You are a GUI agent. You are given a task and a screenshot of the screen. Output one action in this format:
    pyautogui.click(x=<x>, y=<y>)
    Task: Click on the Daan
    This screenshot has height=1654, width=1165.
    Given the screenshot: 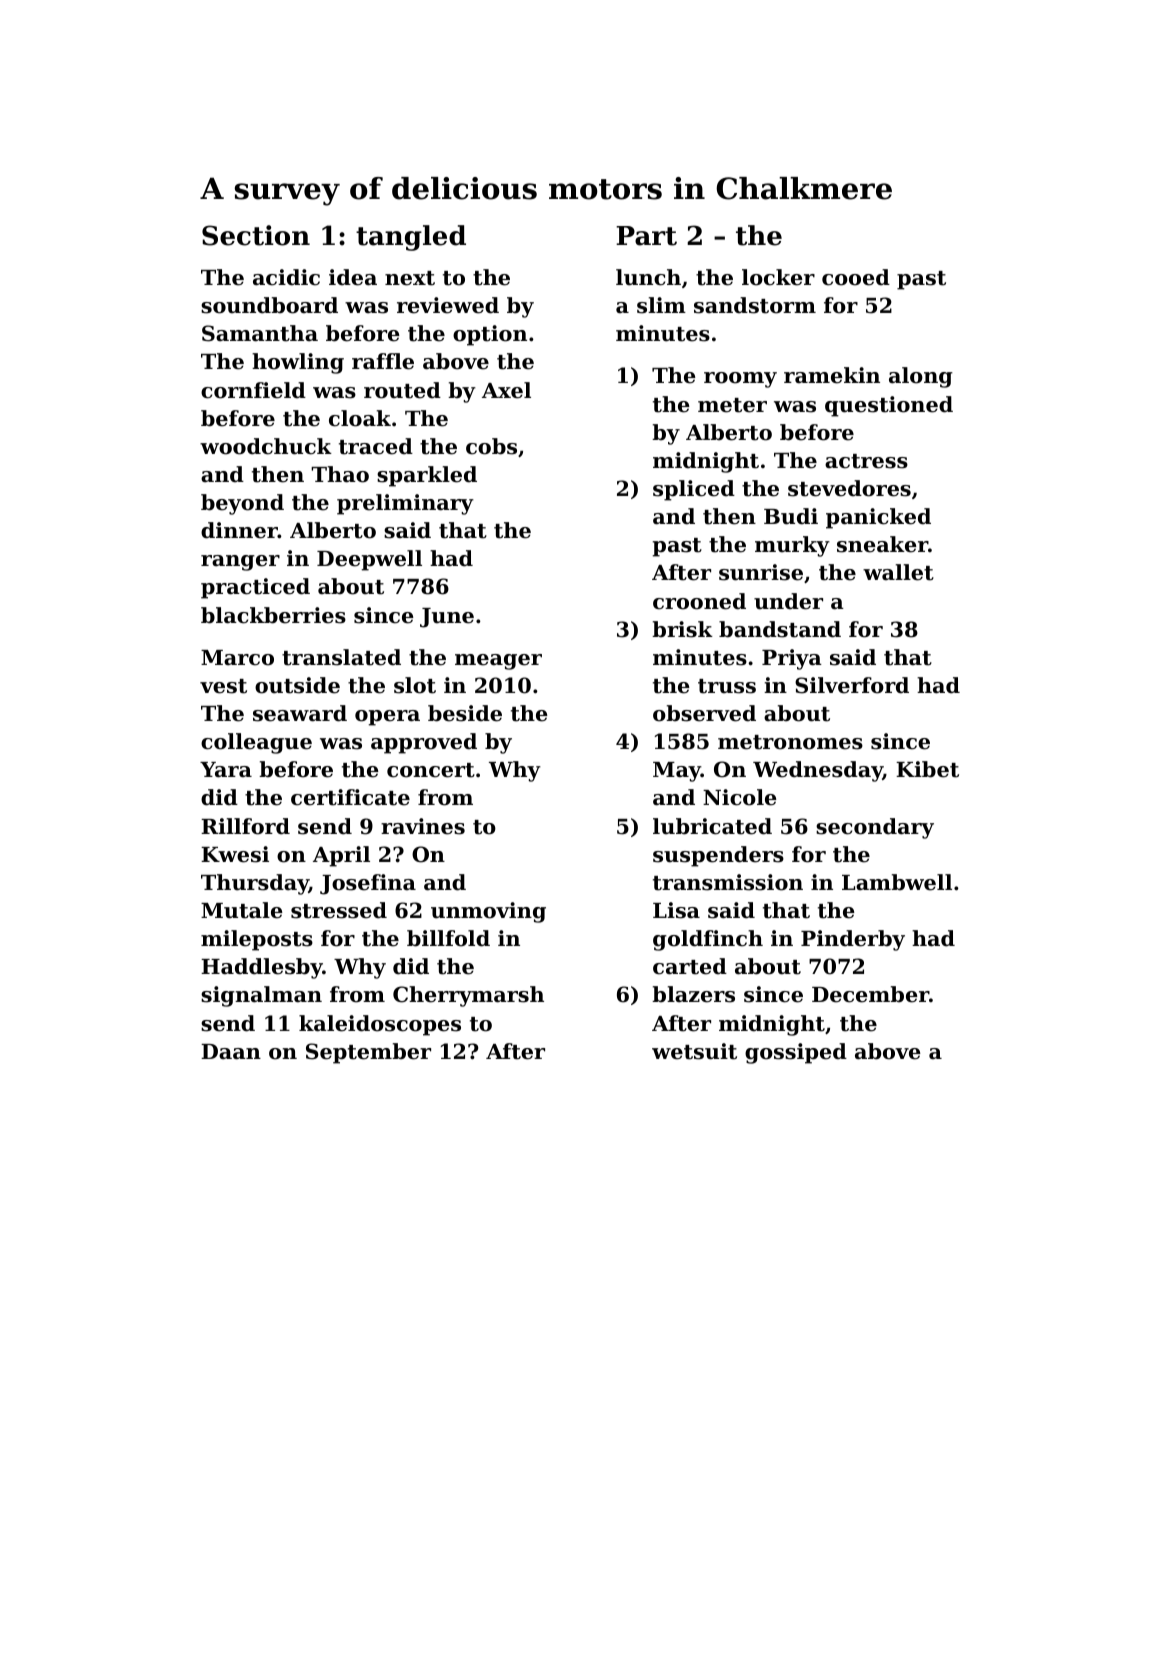 What is the action you would take?
    pyautogui.click(x=231, y=1052)
